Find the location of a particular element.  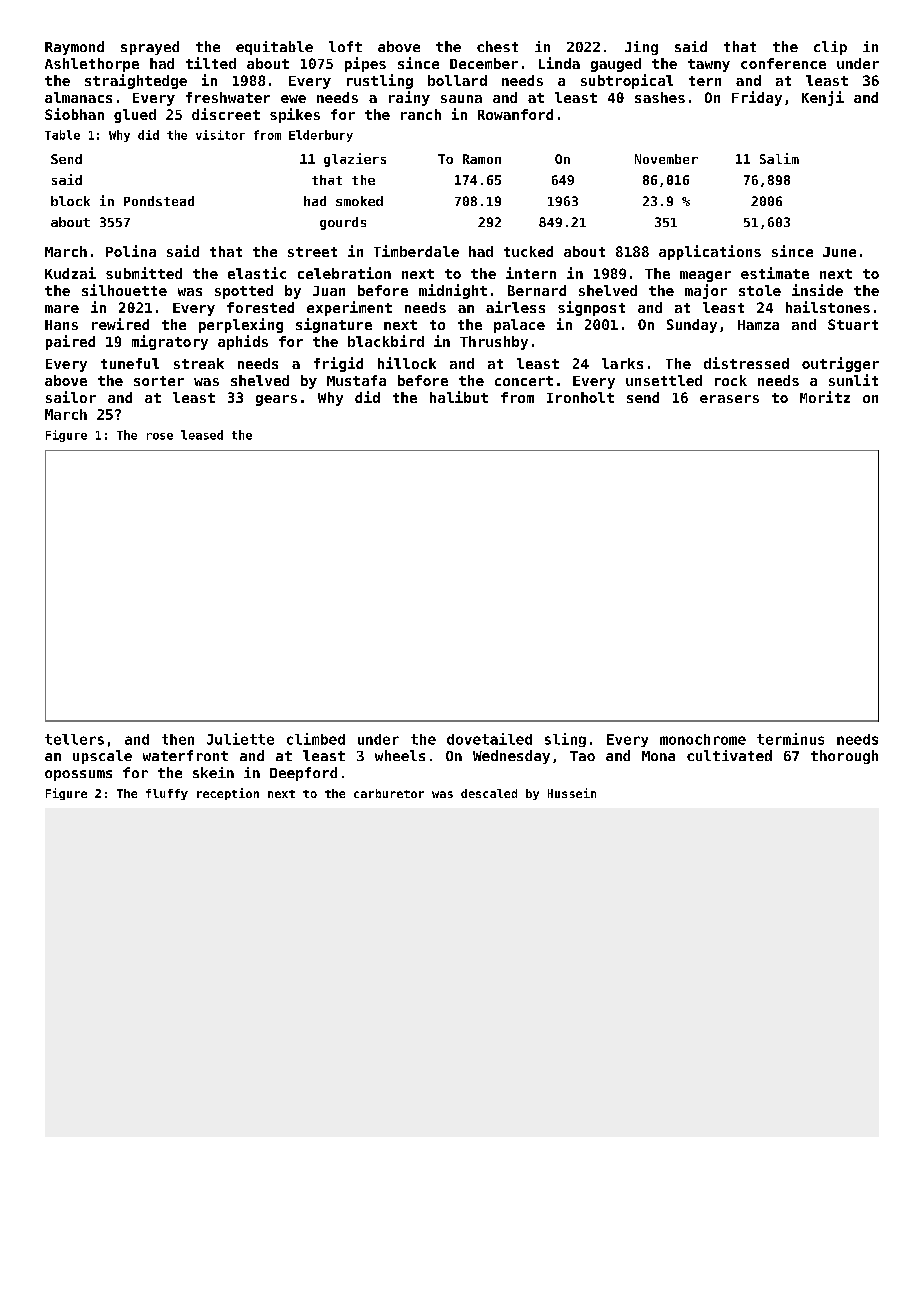

Salim is located at coordinates (779, 158).
